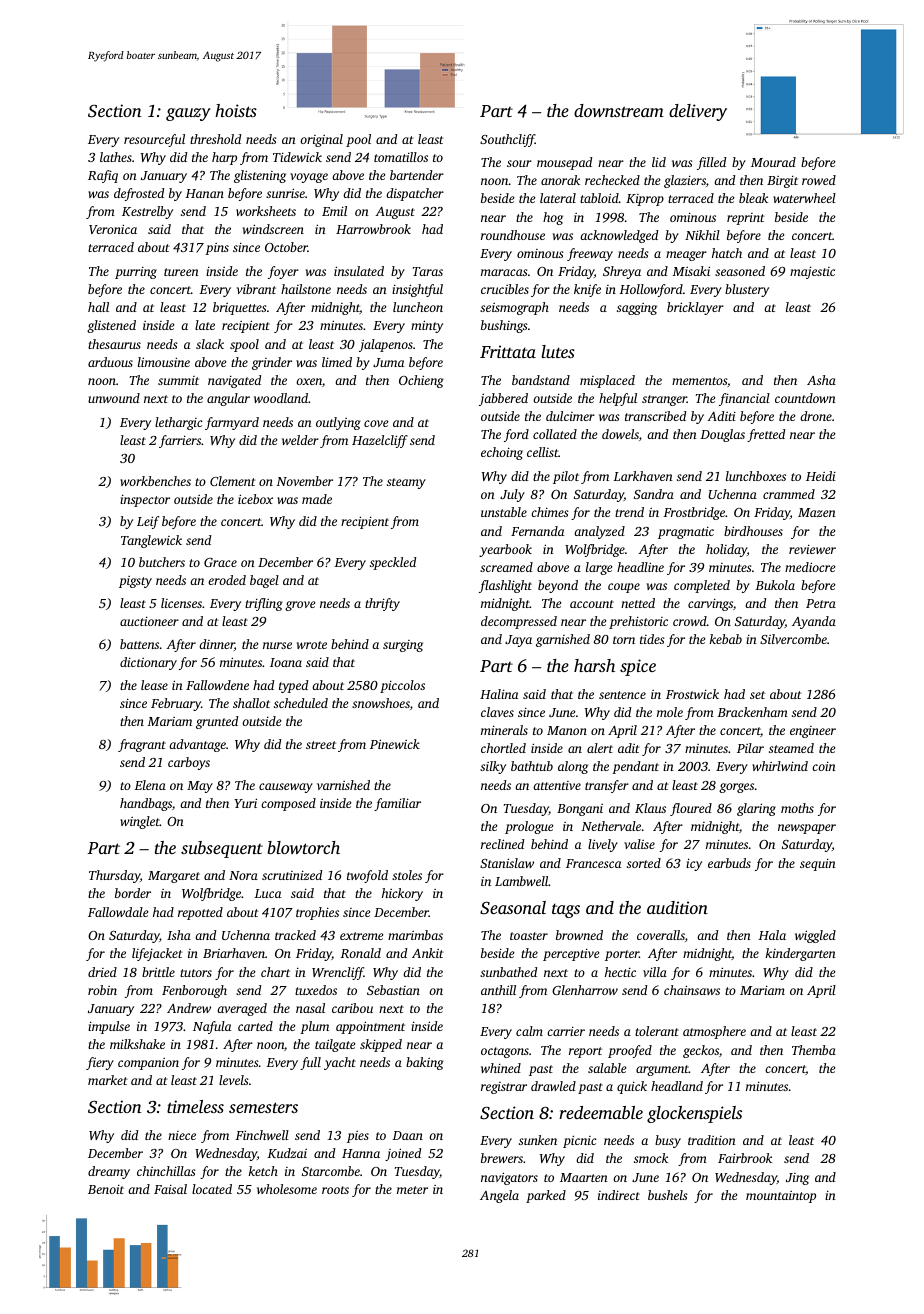 The height and width of the screenshot is (1314, 924). I want to click on fragrant, so click(142, 745).
